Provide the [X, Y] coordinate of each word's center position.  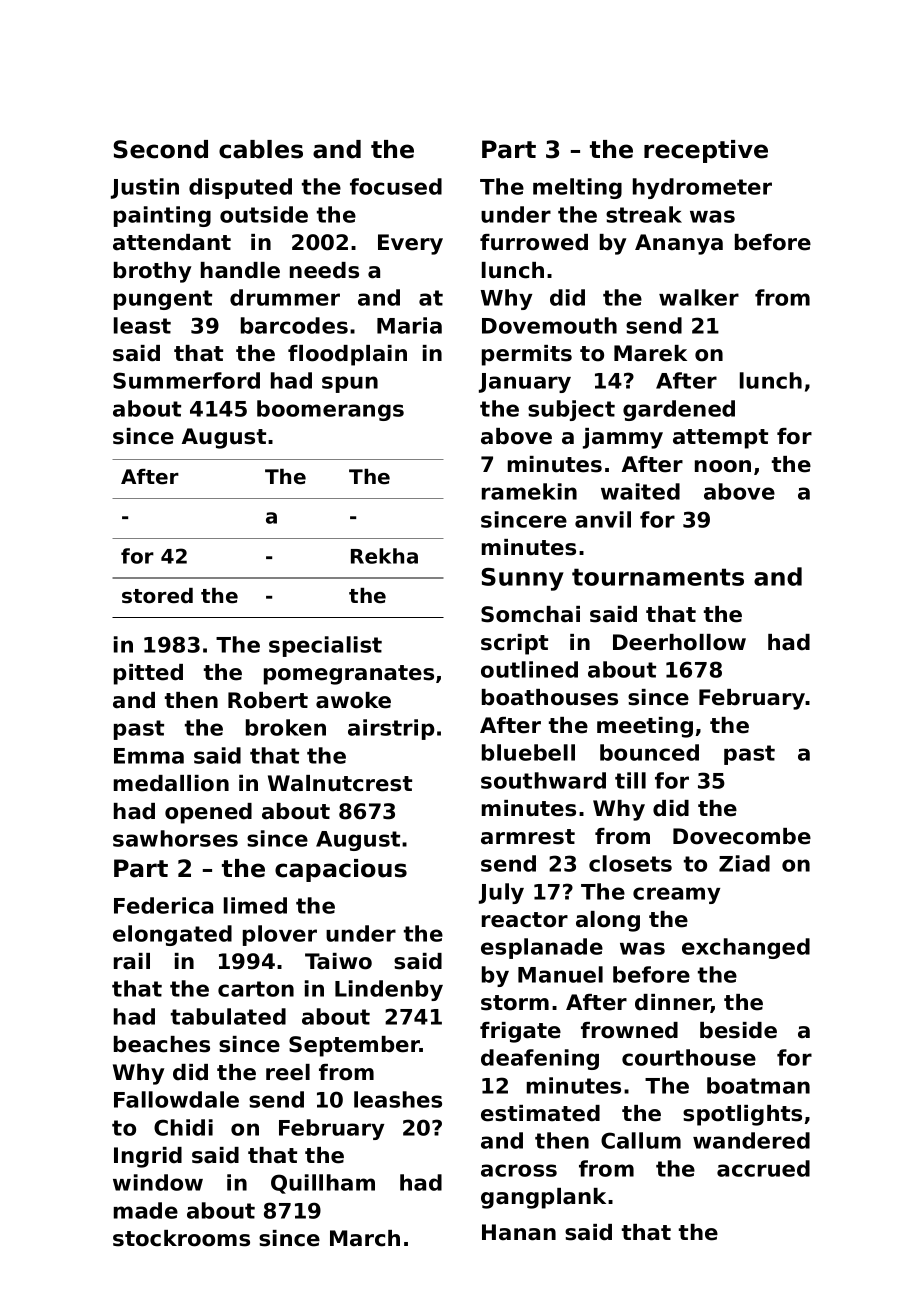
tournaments [658, 577]
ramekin [529, 491]
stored [157, 596]
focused [396, 186]
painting [162, 216]
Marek [650, 353]
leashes [398, 1099]
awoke [353, 700]
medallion [171, 783]
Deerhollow [679, 642]
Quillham [323, 1184]
